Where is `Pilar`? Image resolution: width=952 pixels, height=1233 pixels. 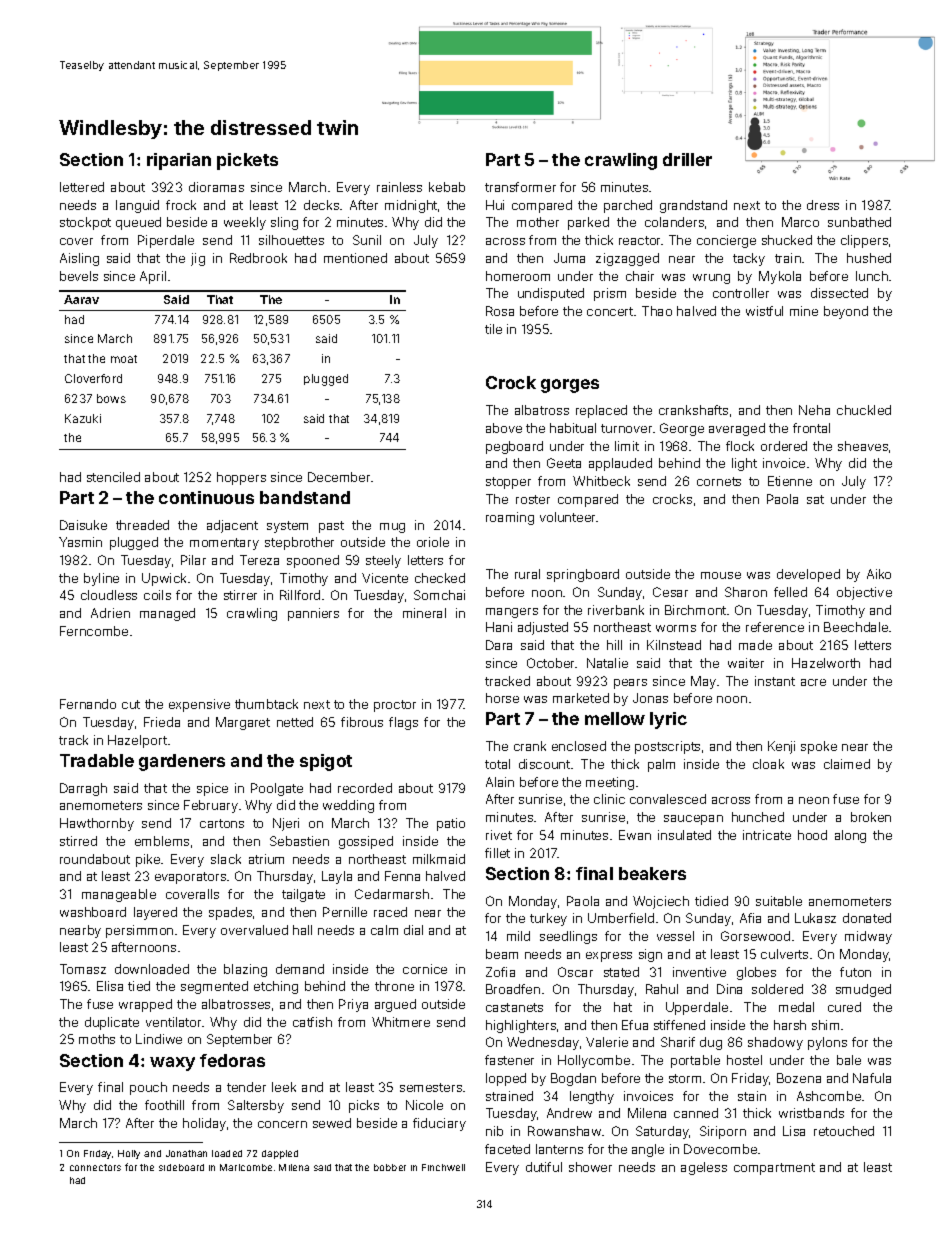 Pilar is located at coordinates (193, 560).
